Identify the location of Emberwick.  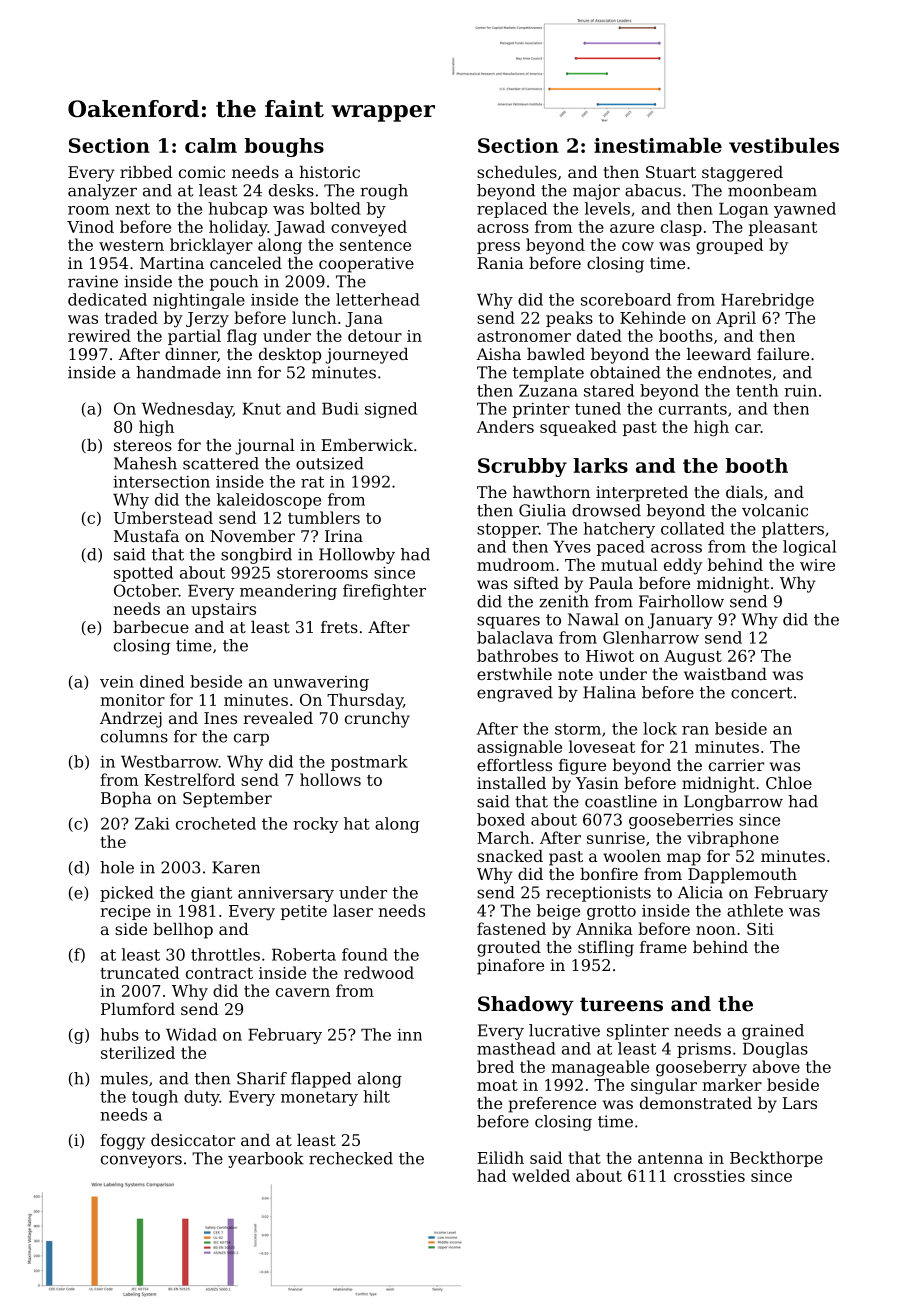
(367, 445).
